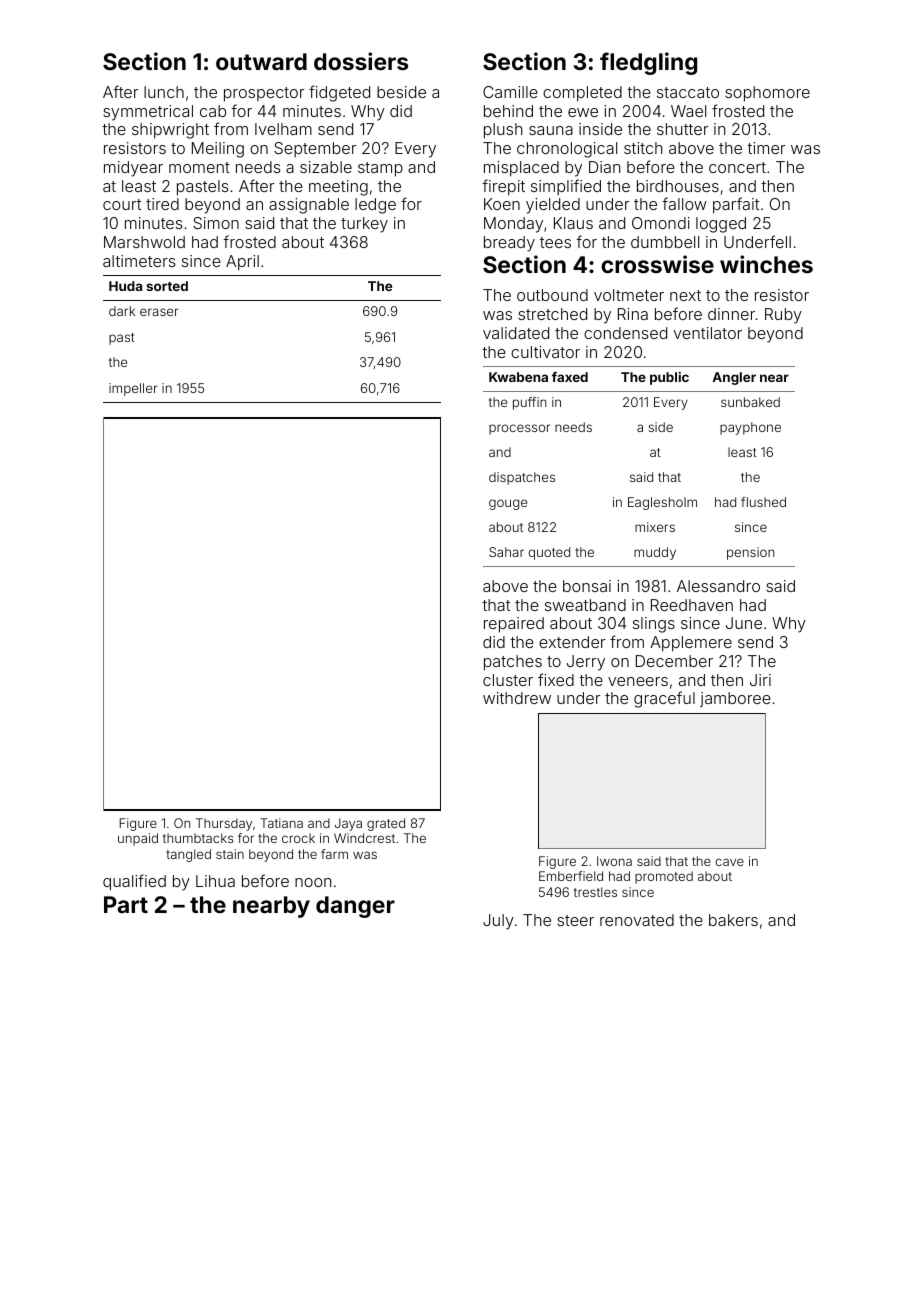  Describe the element at coordinates (744, 623) in the screenshot. I see `June` at that location.
